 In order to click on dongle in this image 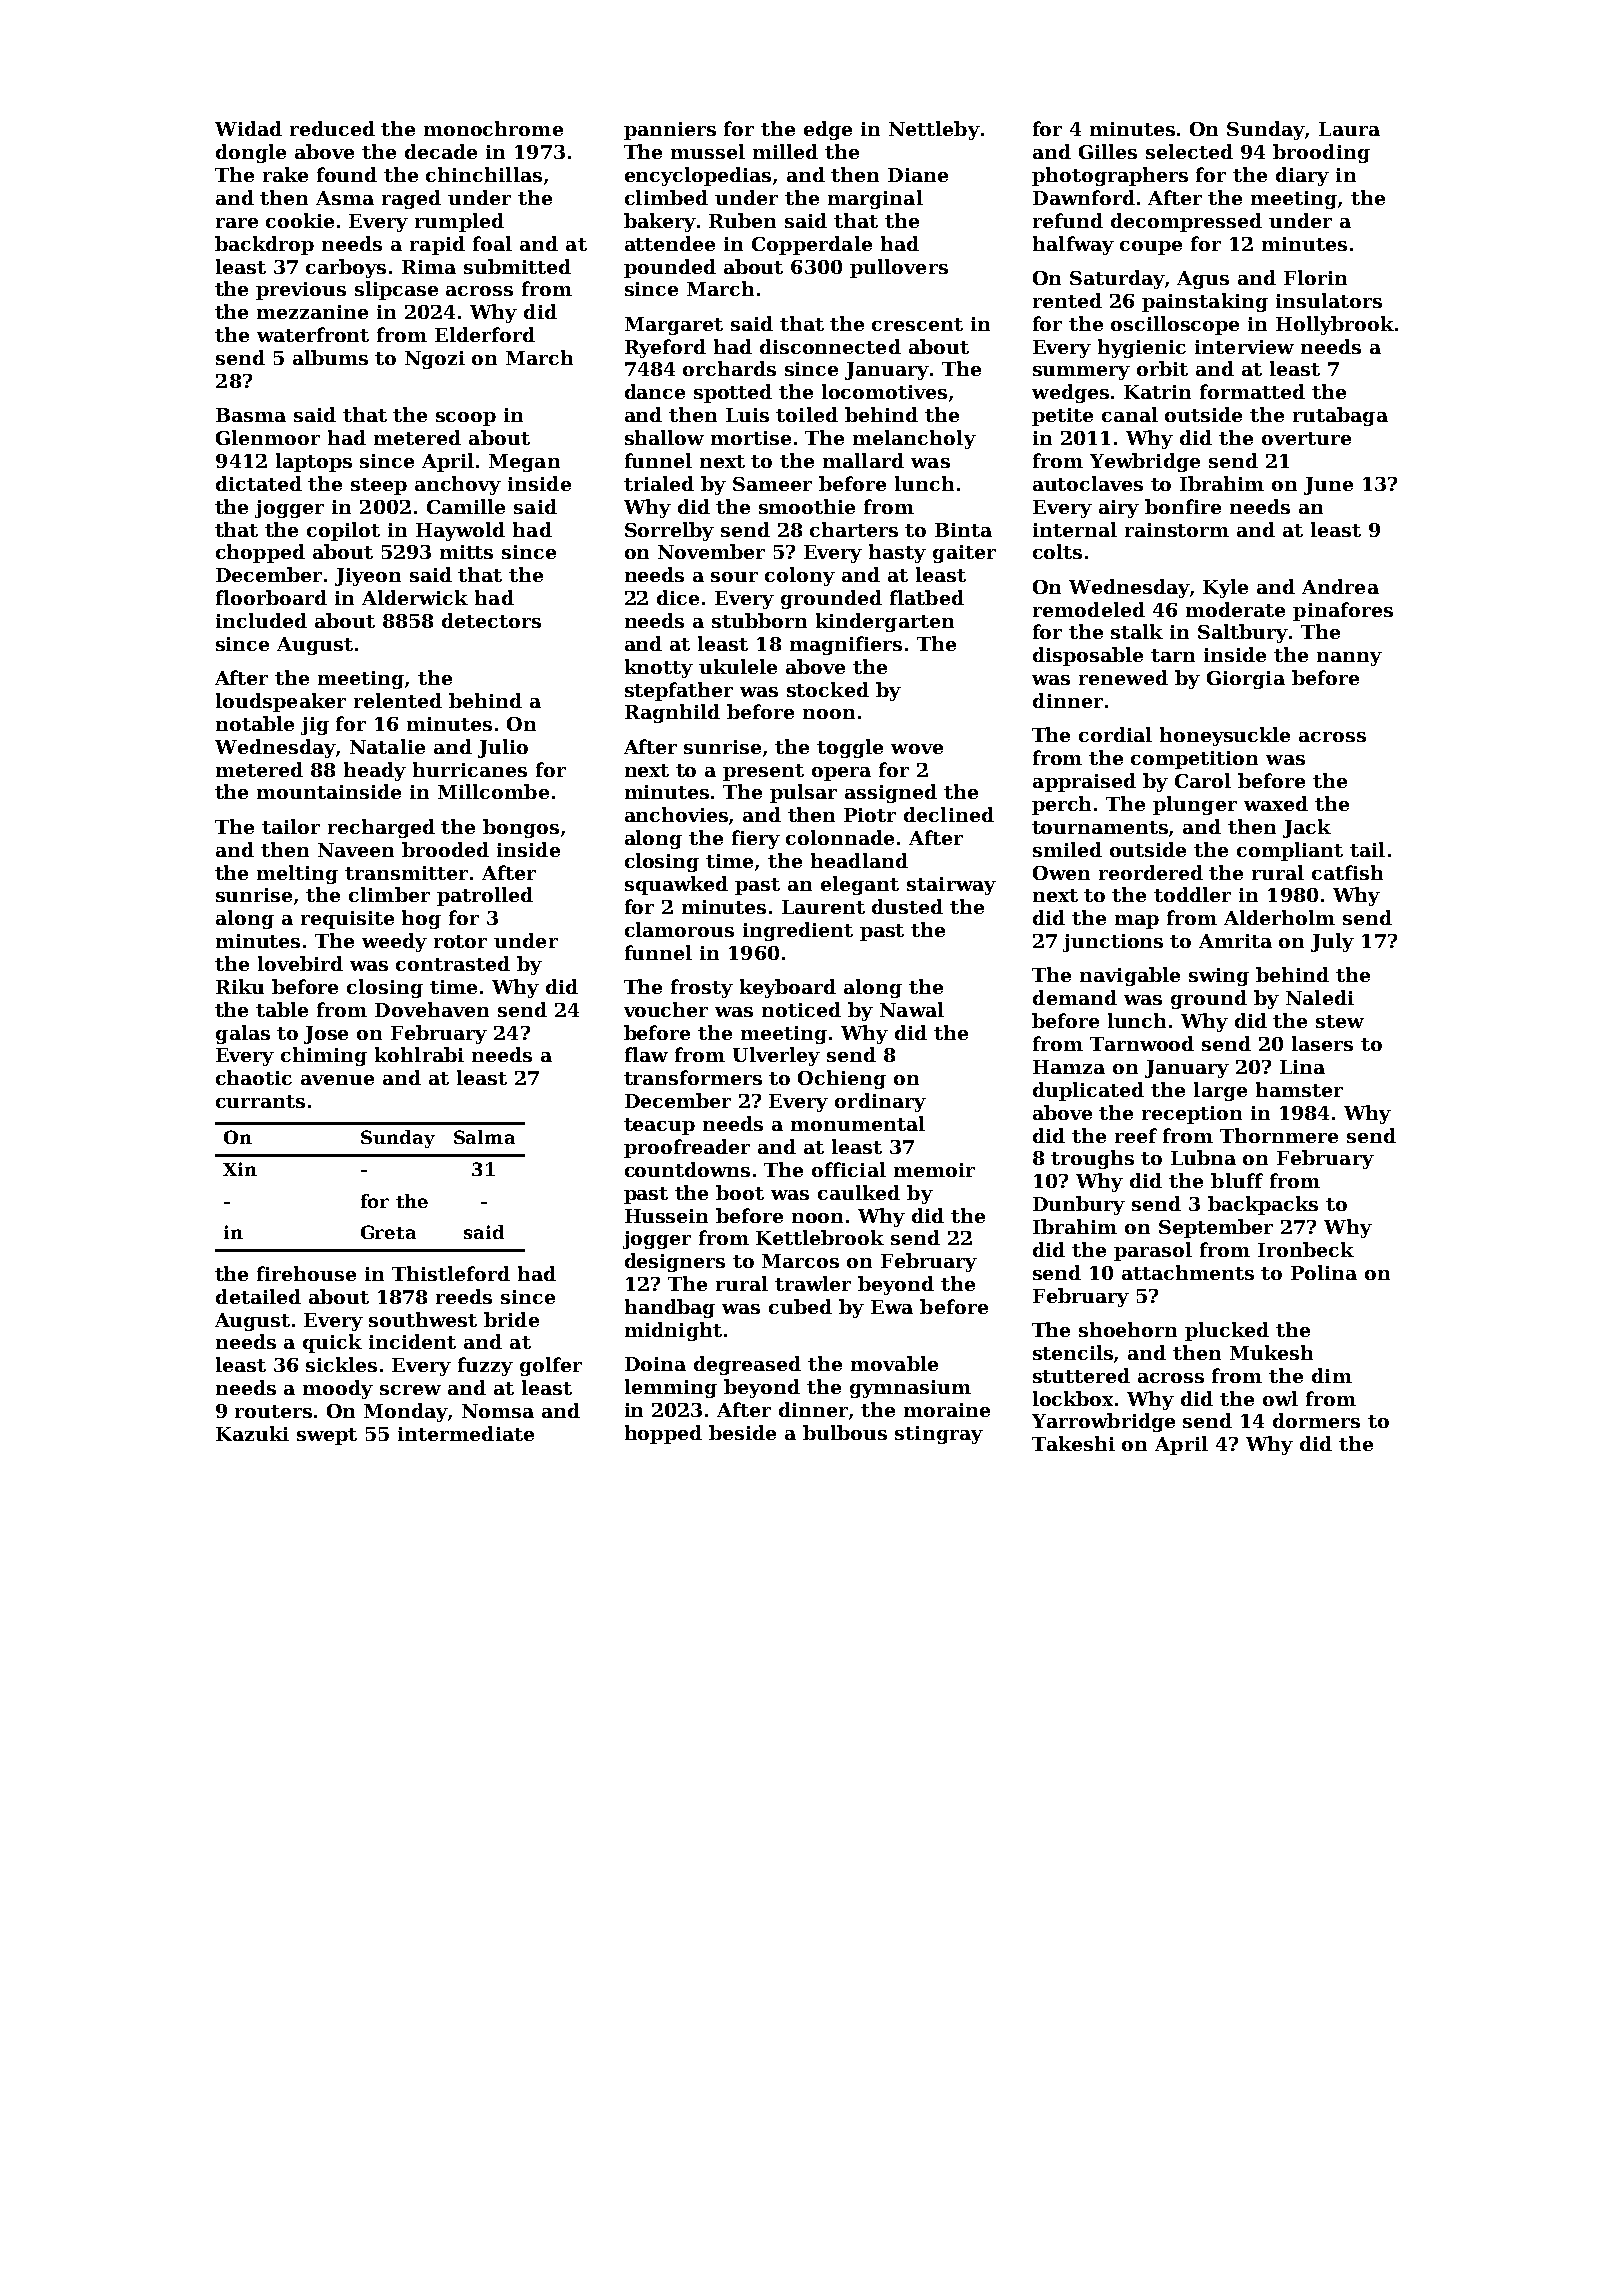, I will do `click(251, 153)`.
